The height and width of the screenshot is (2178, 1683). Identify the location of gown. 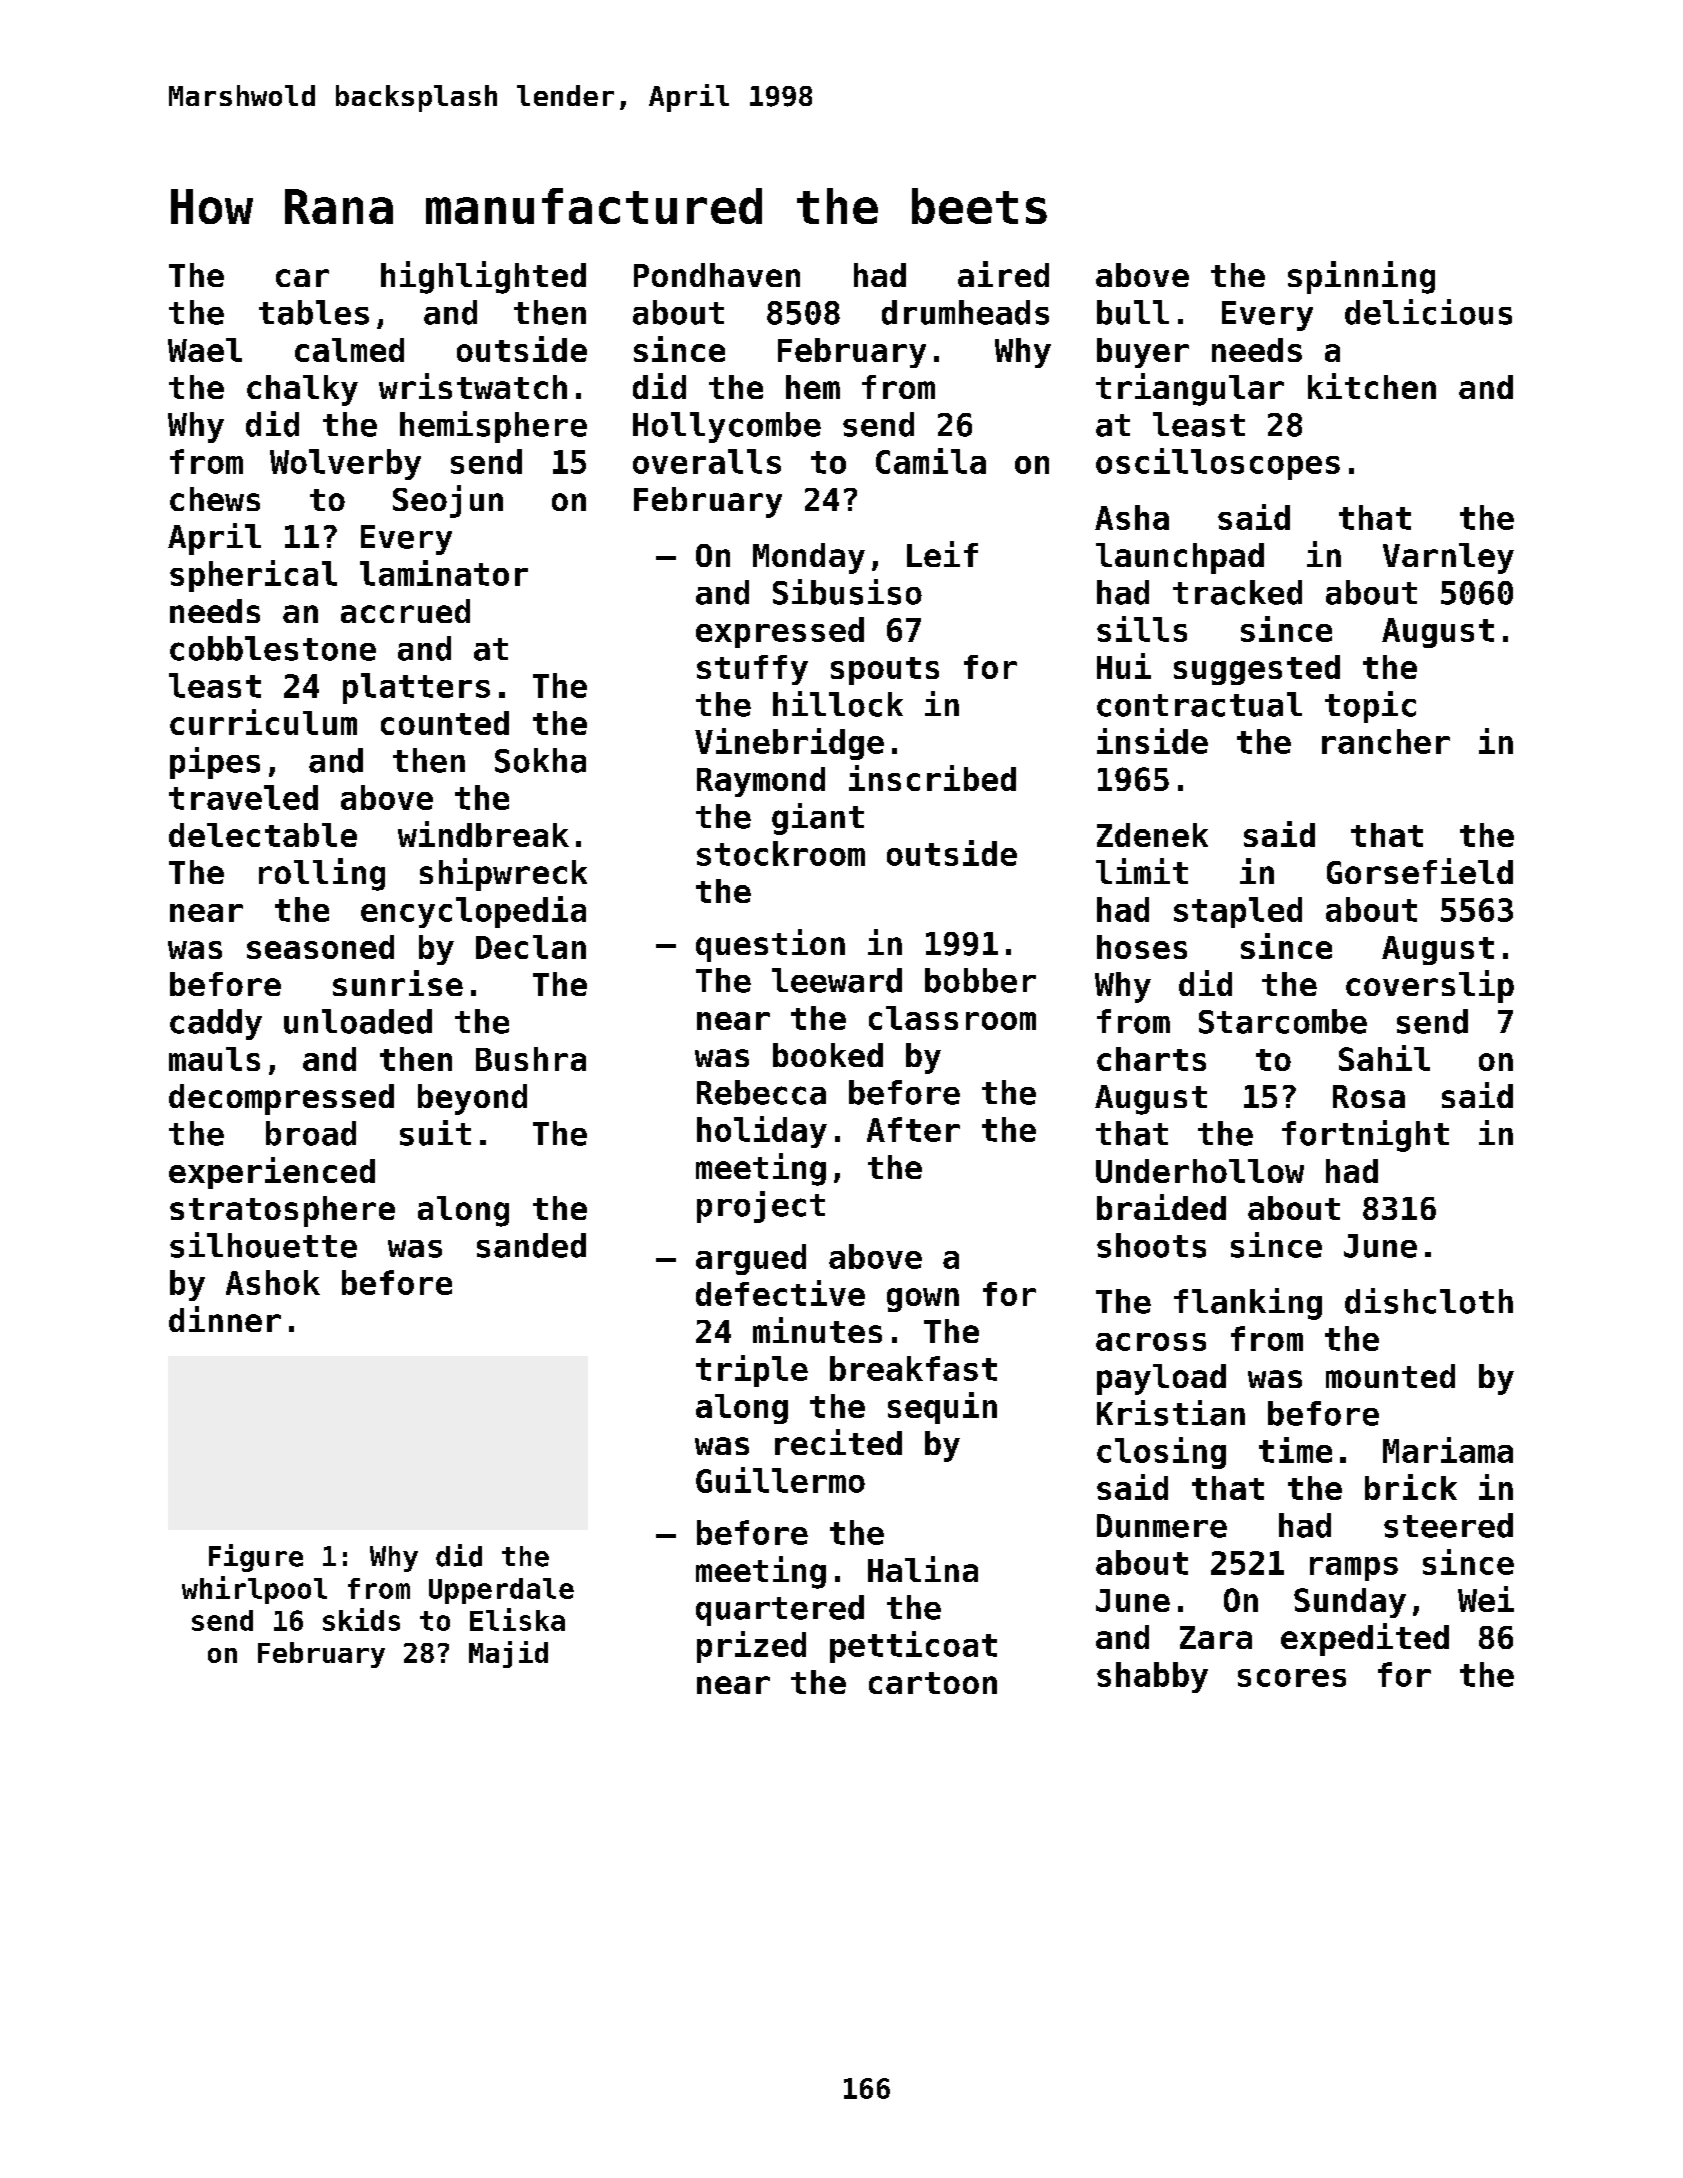
(923, 1300).
